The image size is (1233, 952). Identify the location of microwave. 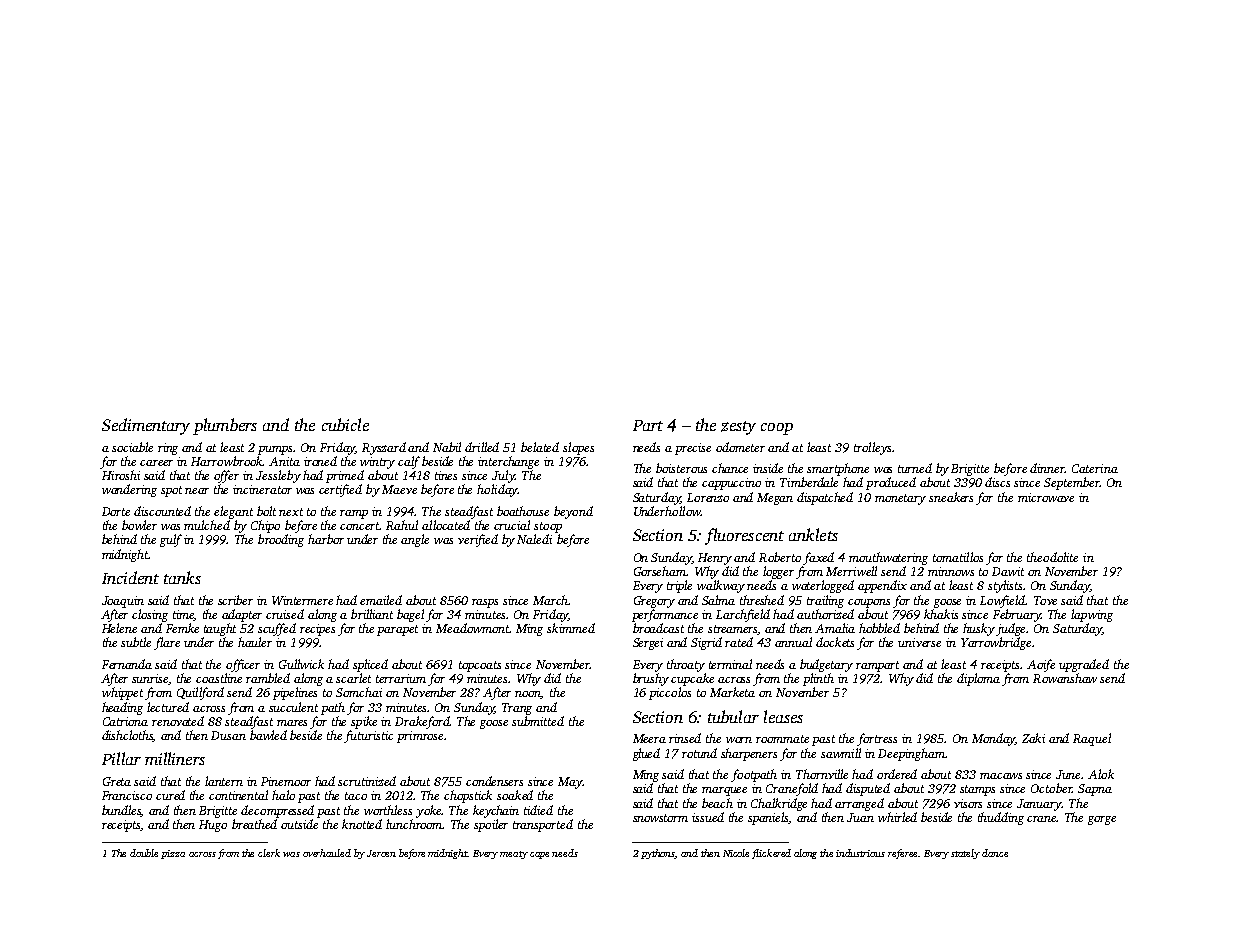
(1046, 497).
